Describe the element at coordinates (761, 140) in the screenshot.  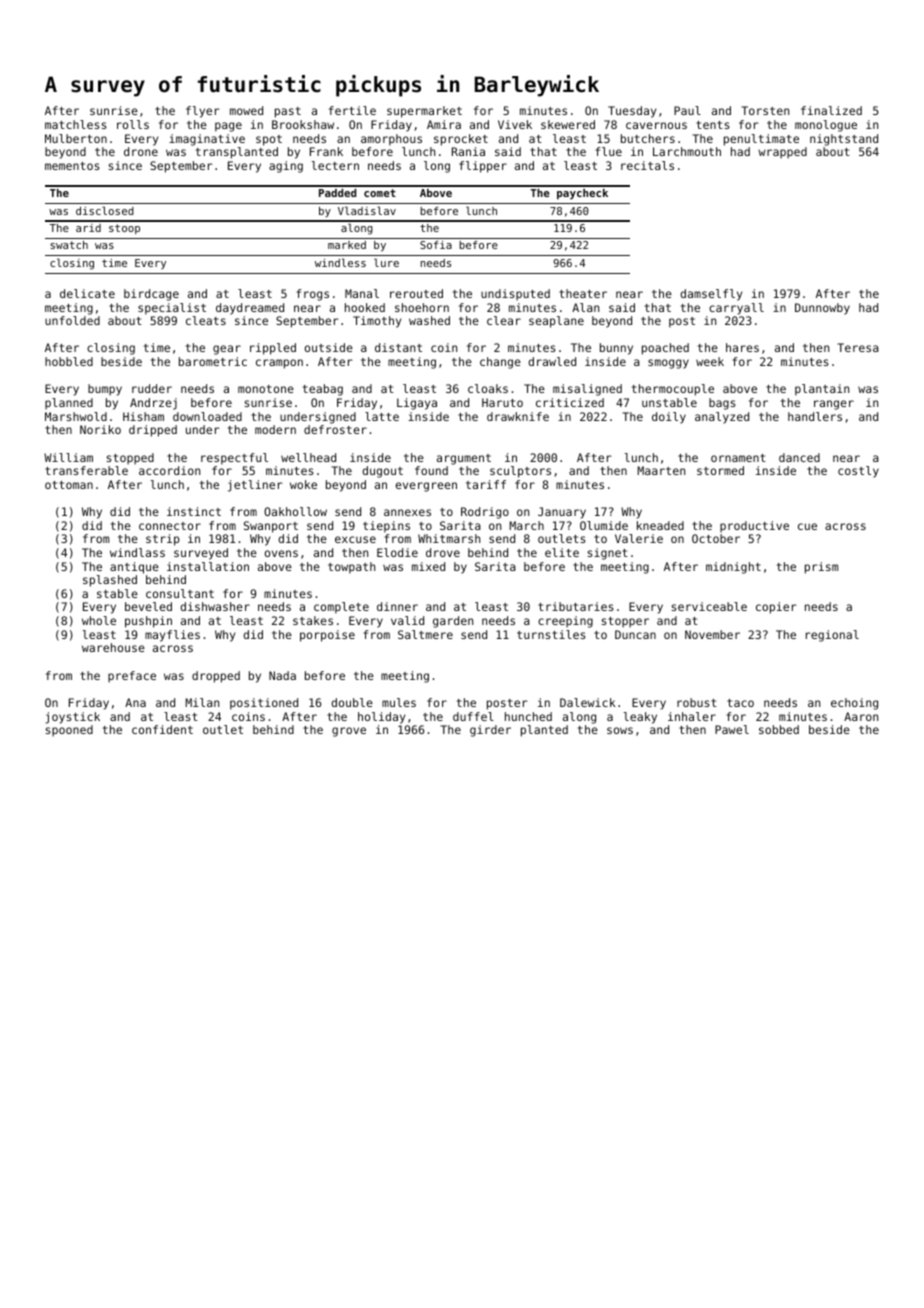
I see `penultimate` at that location.
